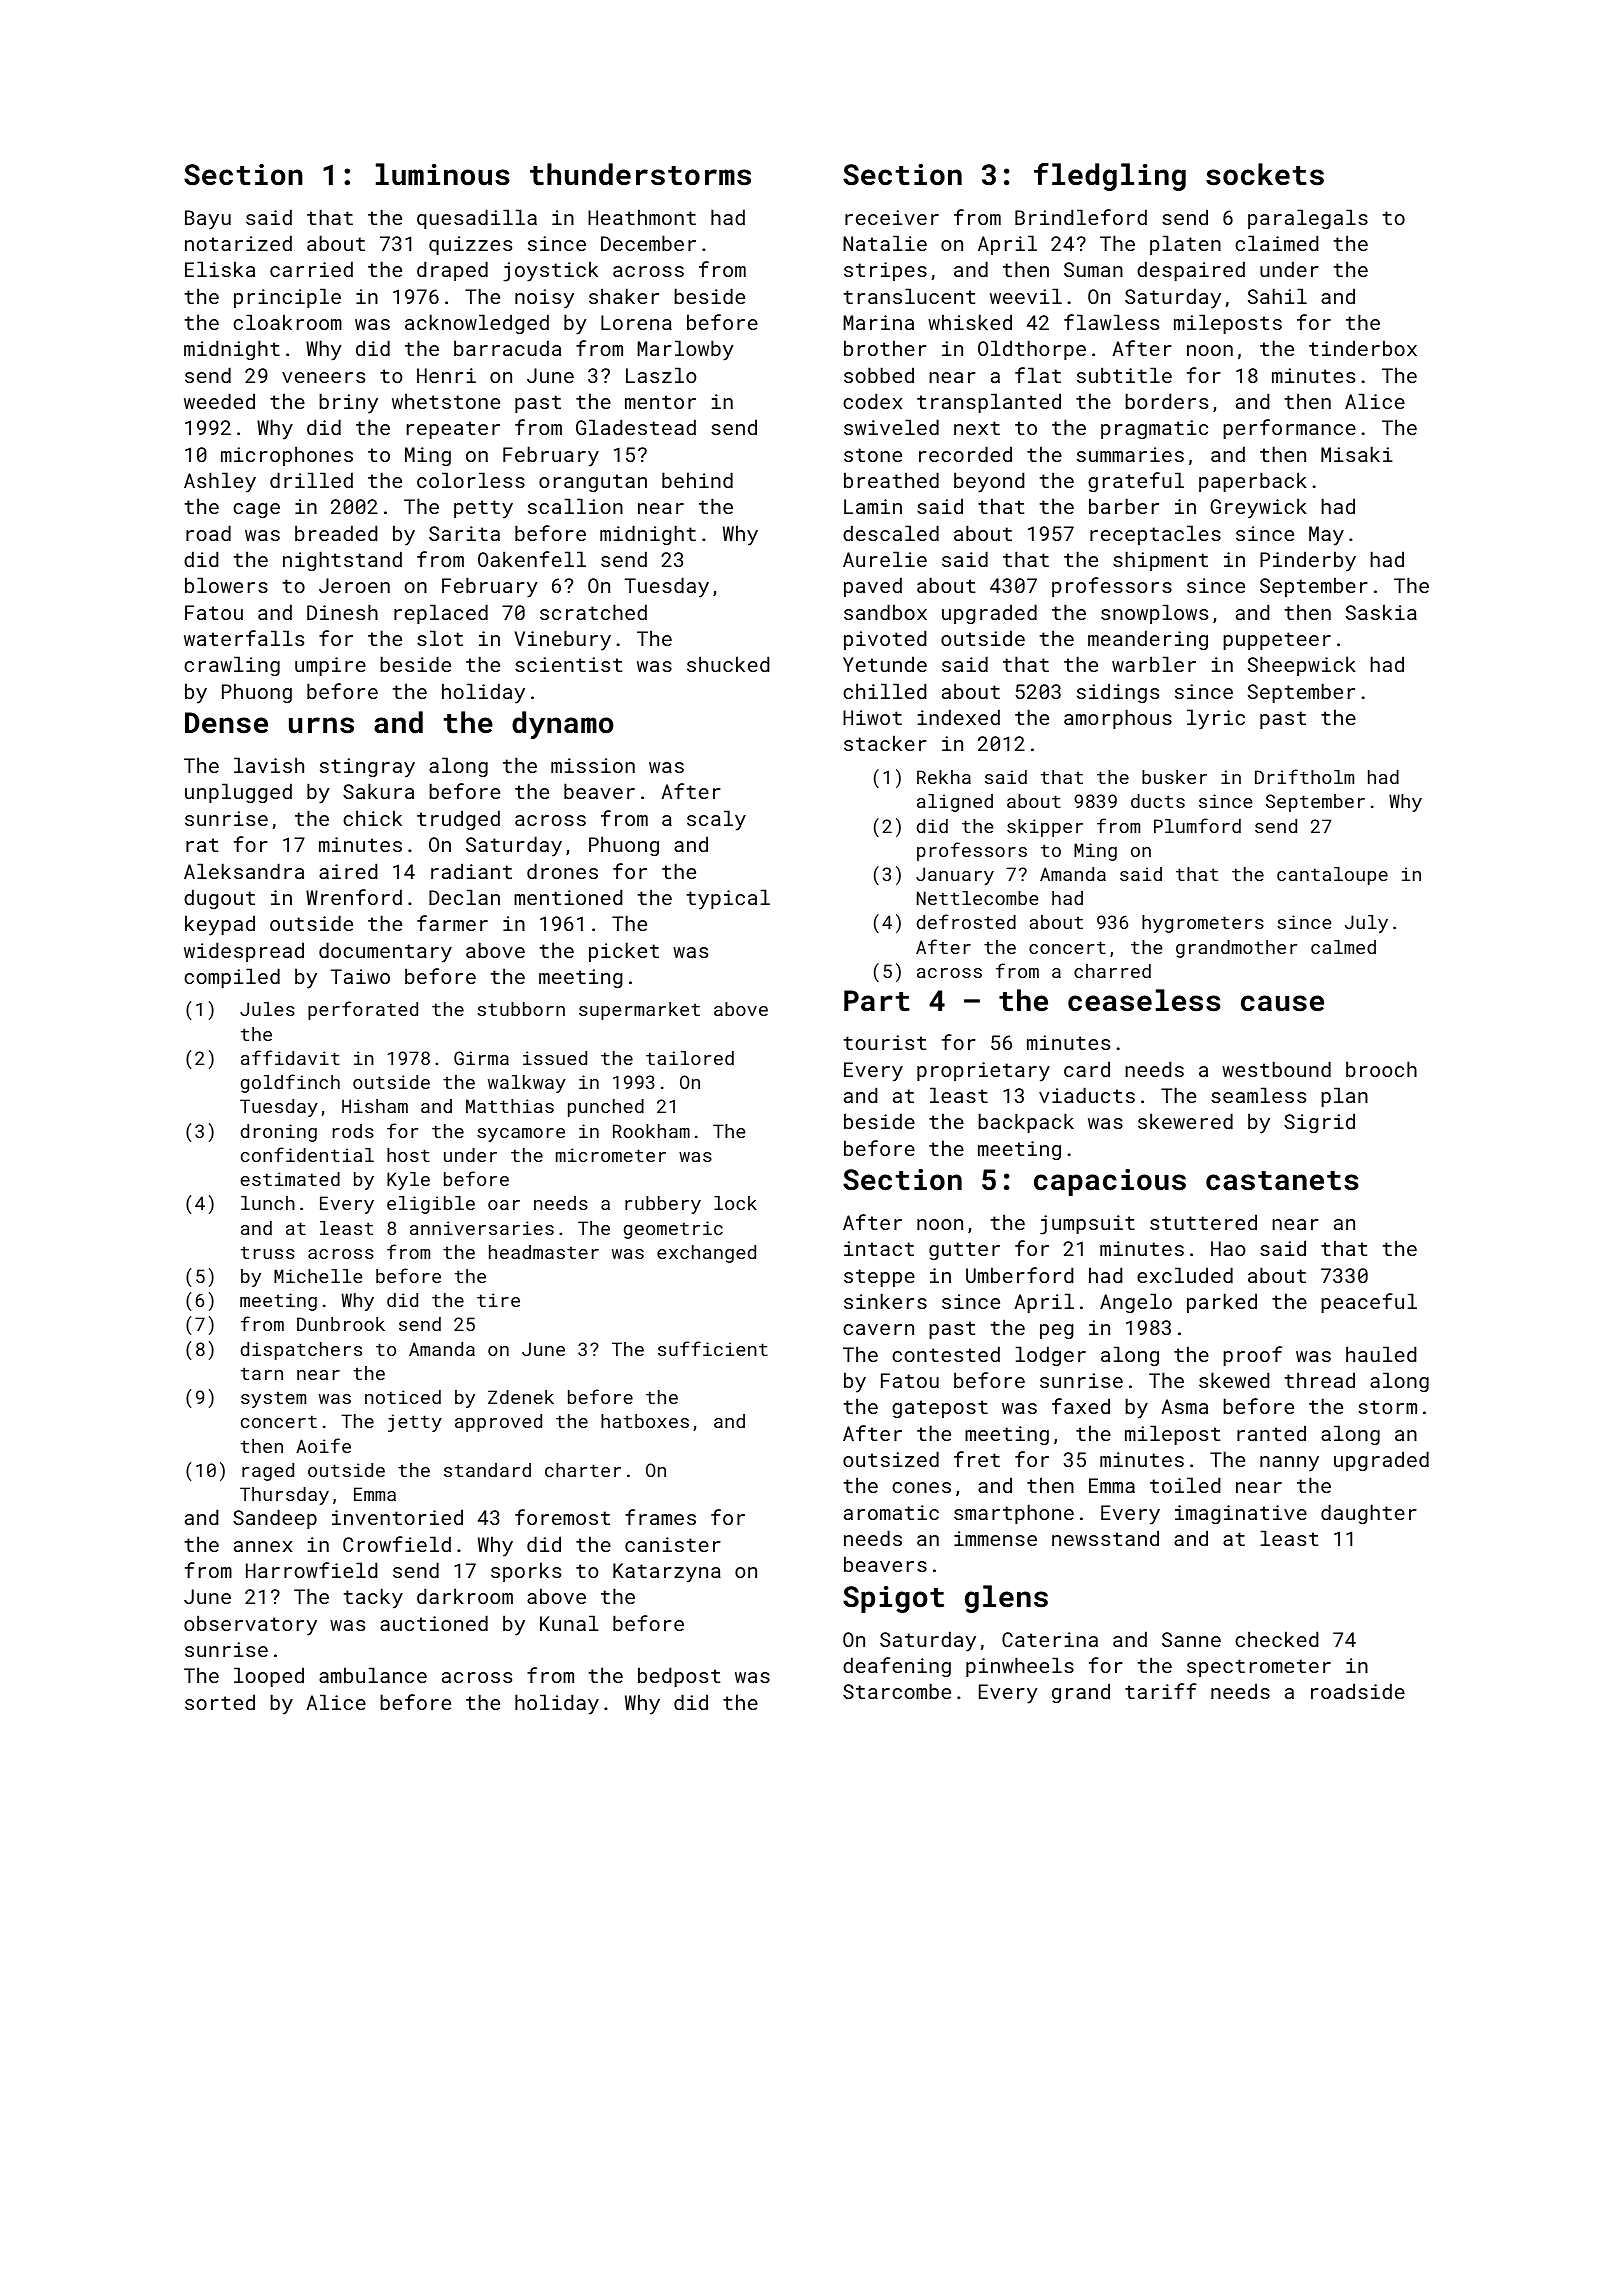  Describe the element at coordinates (287, 322) in the document. I see `cloakroom` at that location.
